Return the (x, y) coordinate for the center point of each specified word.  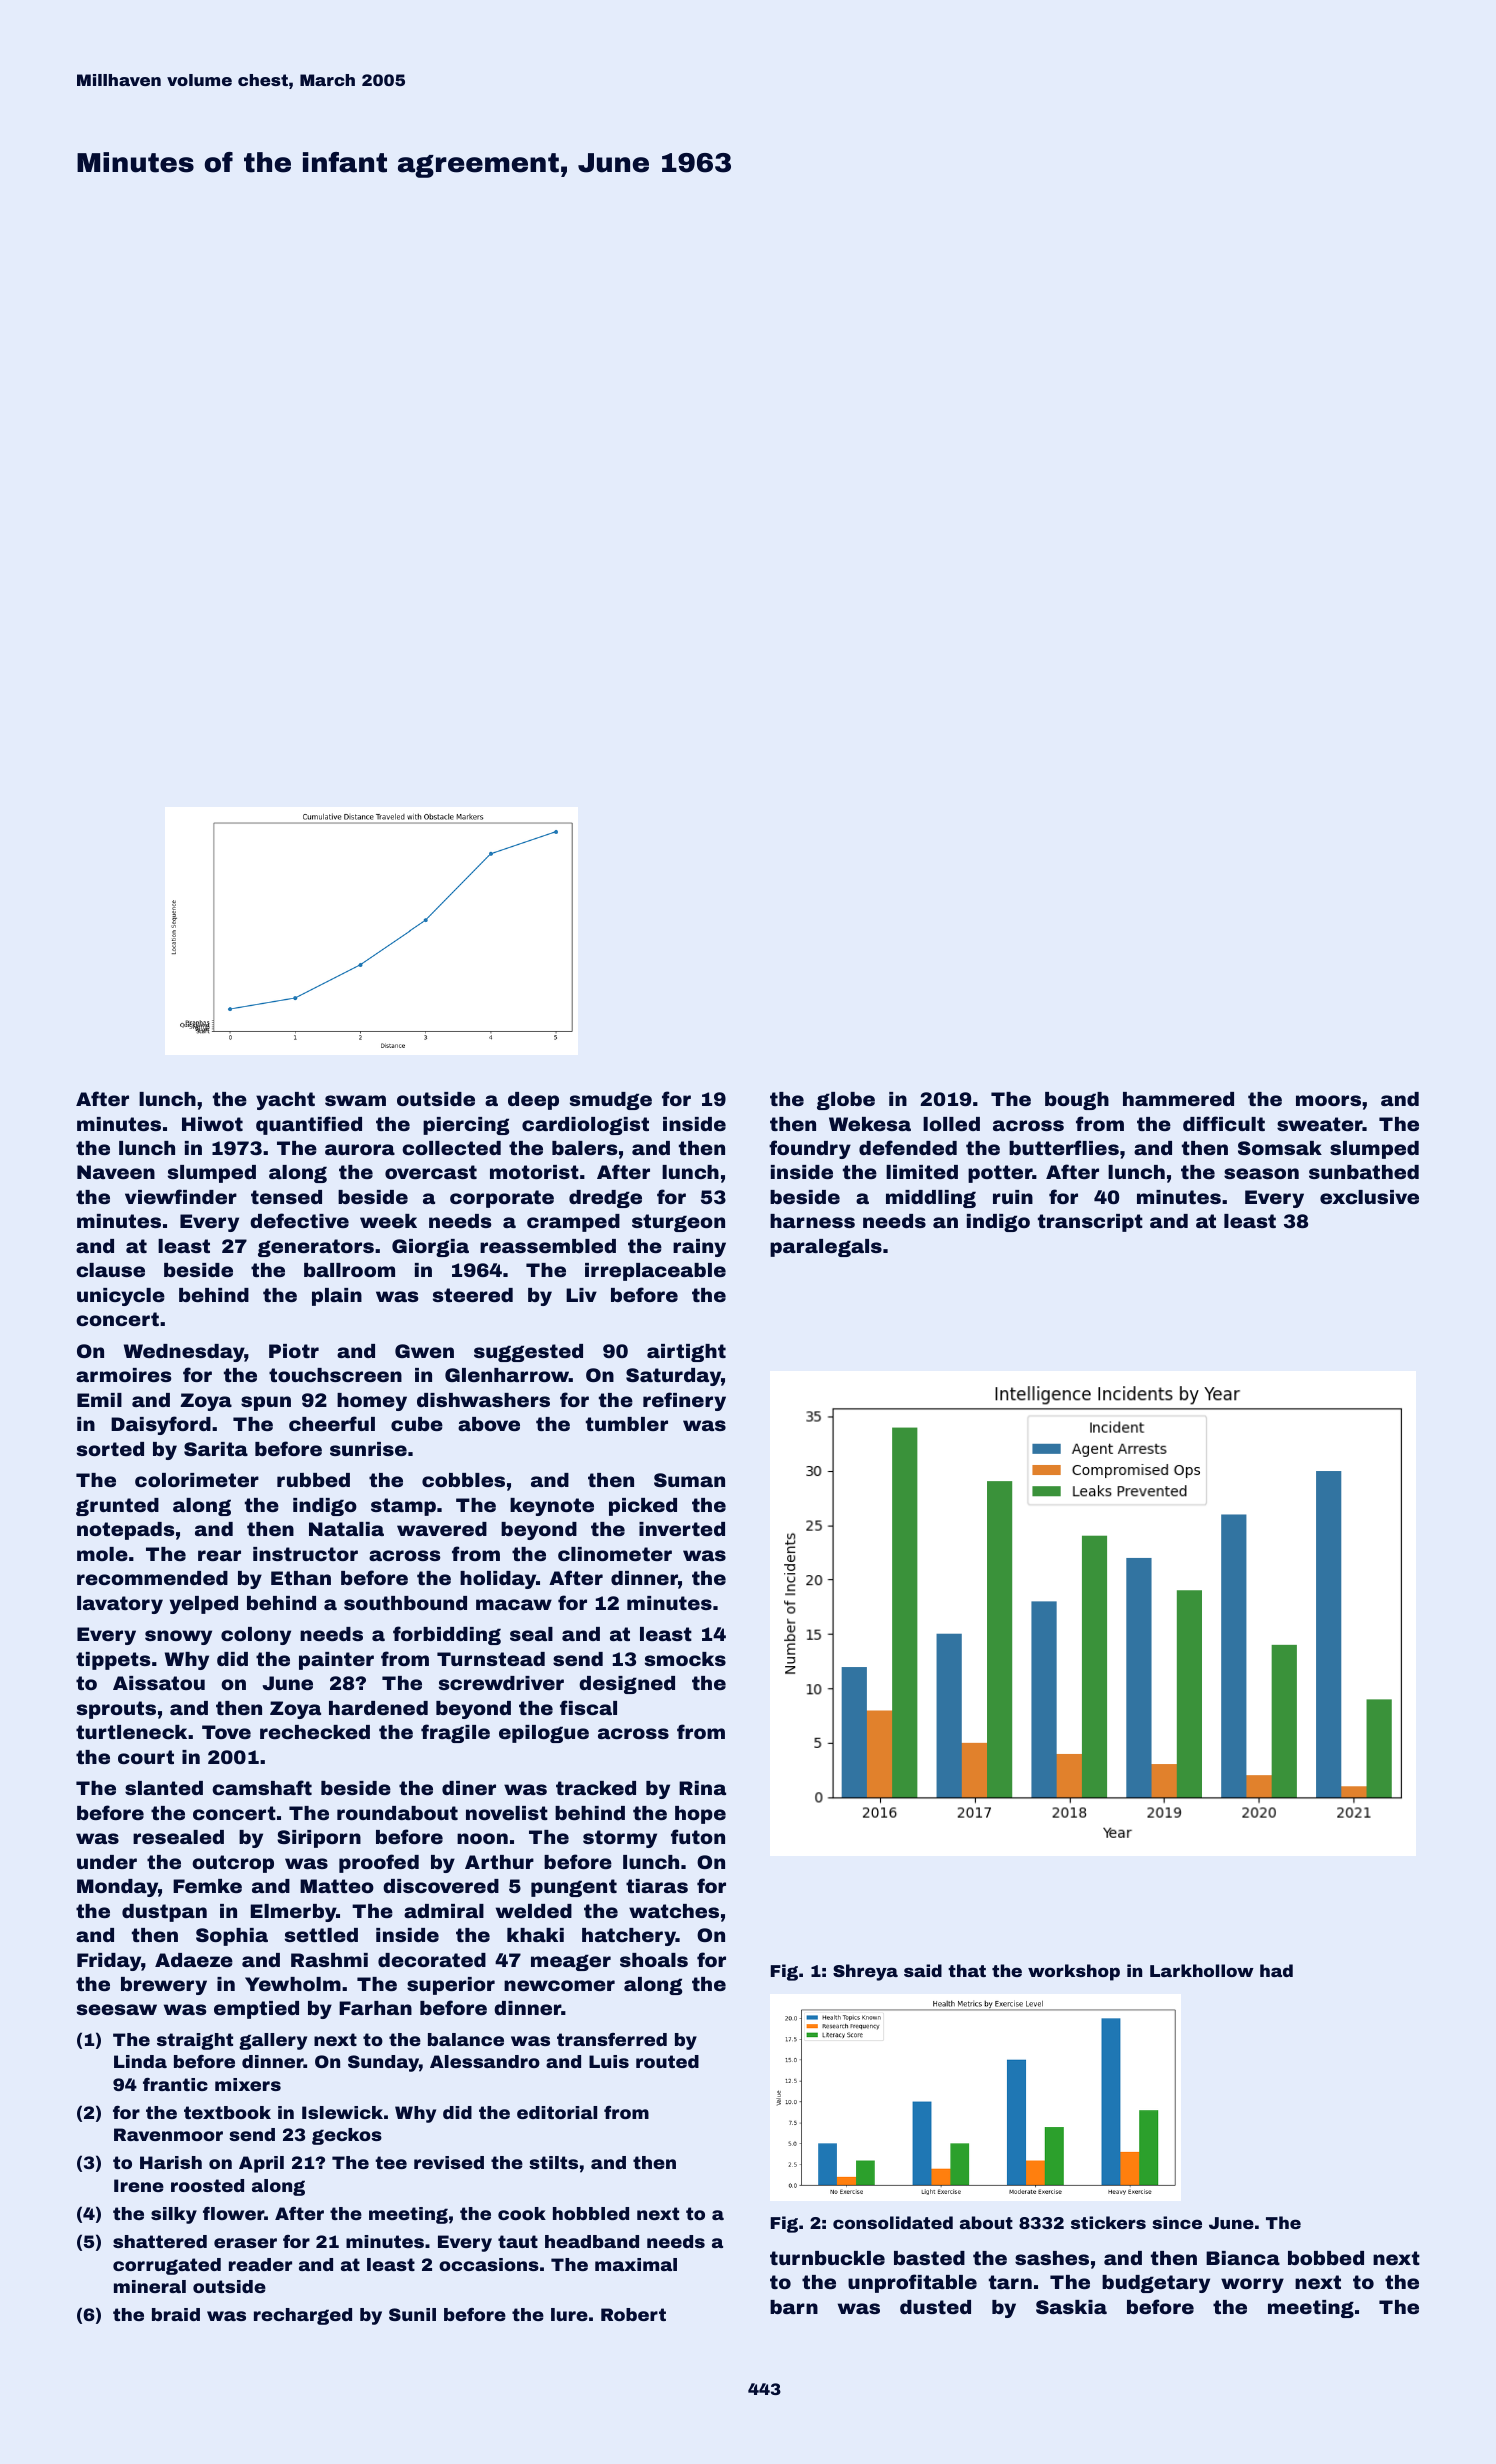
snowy (178, 1637)
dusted (935, 2307)
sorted (110, 1449)
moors (1328, 1100)
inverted (682, 1529)
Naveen (116, 1172)
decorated (432, 1960)
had (1276, 1970)
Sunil (412, 2314)
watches (674, 1911)
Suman (689, 1480)
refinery (684, 1401)
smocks (685, 1659)
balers (585, 1148)
